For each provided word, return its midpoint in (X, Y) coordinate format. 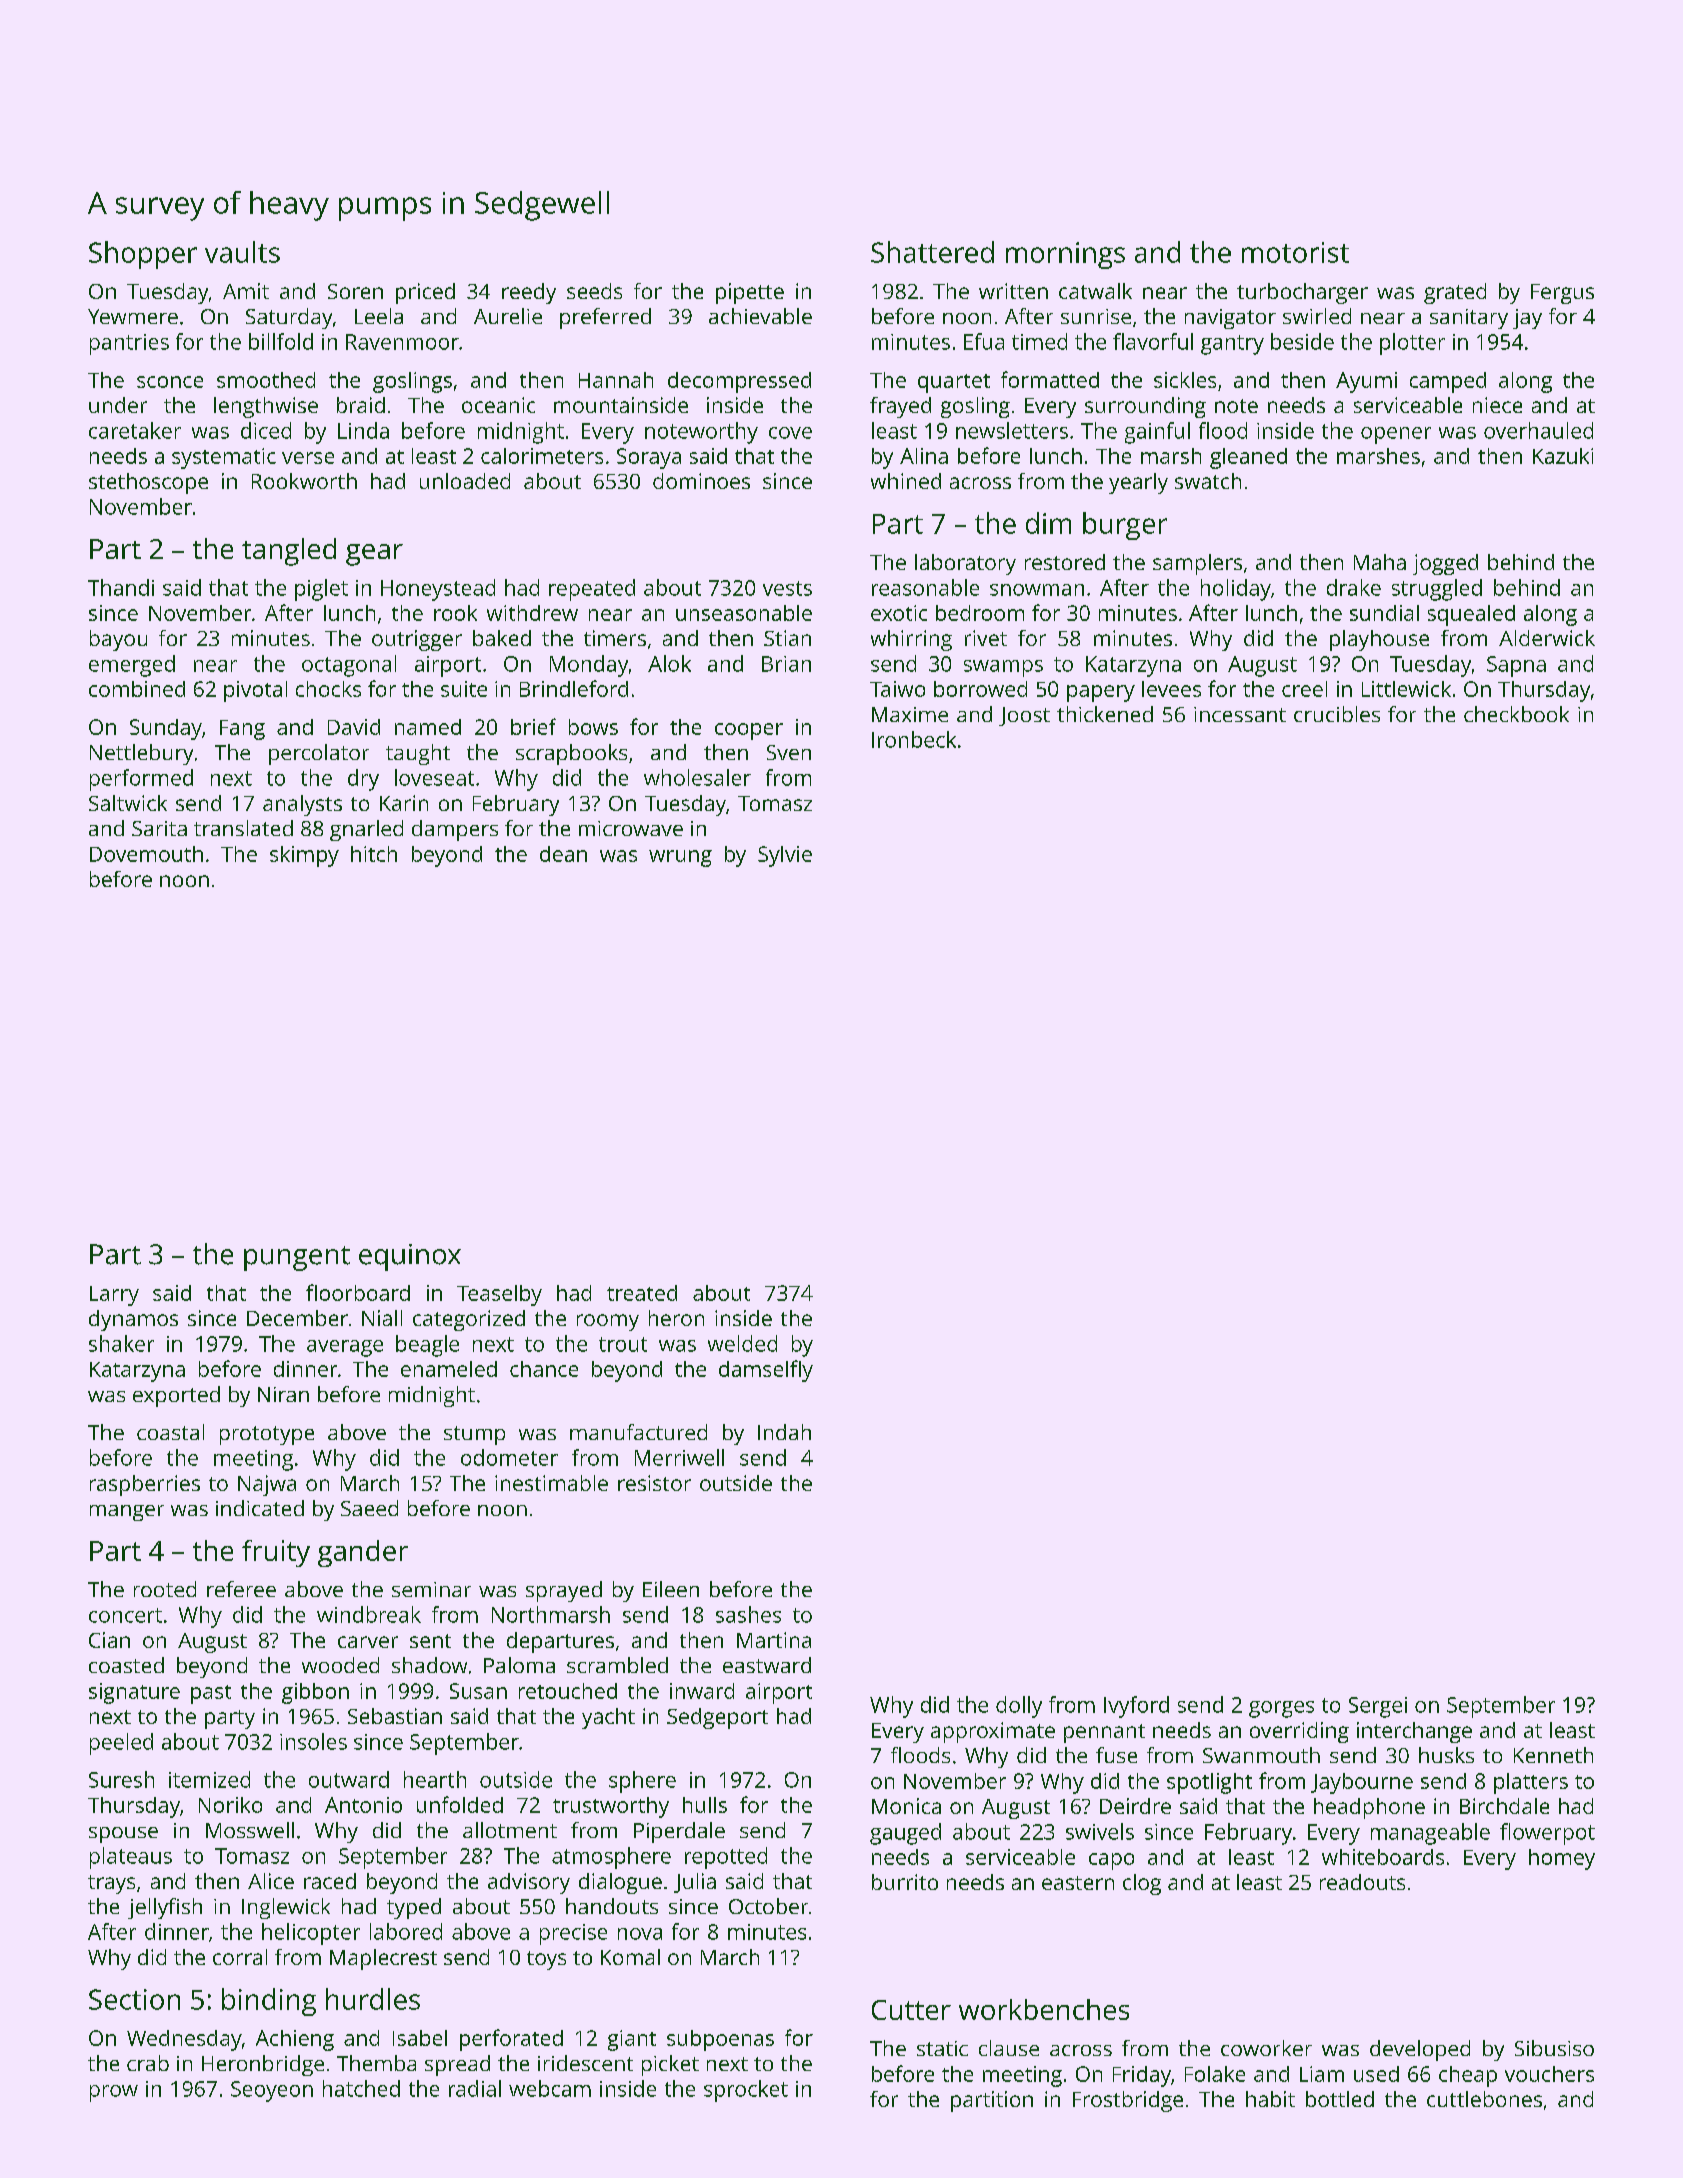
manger (127, 1513)
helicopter (311, 1934)
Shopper (143, 255)
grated (1455, 293)
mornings (1065, 255)
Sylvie (785, 856)
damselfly (766, 1371)
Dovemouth (146, 854)
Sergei (1378, 1707)
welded (742, 1343)
